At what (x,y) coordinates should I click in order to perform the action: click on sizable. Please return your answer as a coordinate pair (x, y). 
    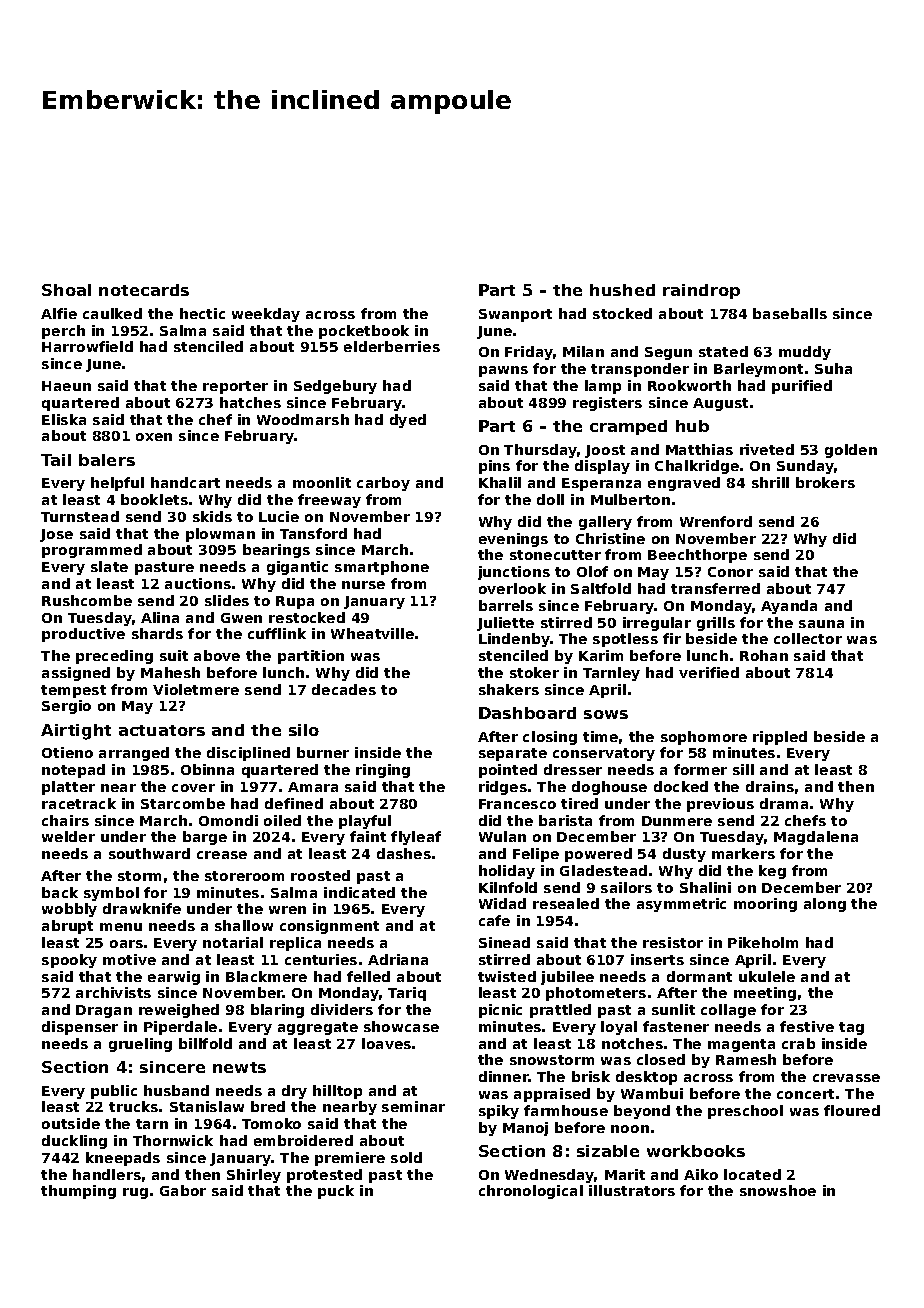
    Looking at the image, I should click on (608, 1151).
